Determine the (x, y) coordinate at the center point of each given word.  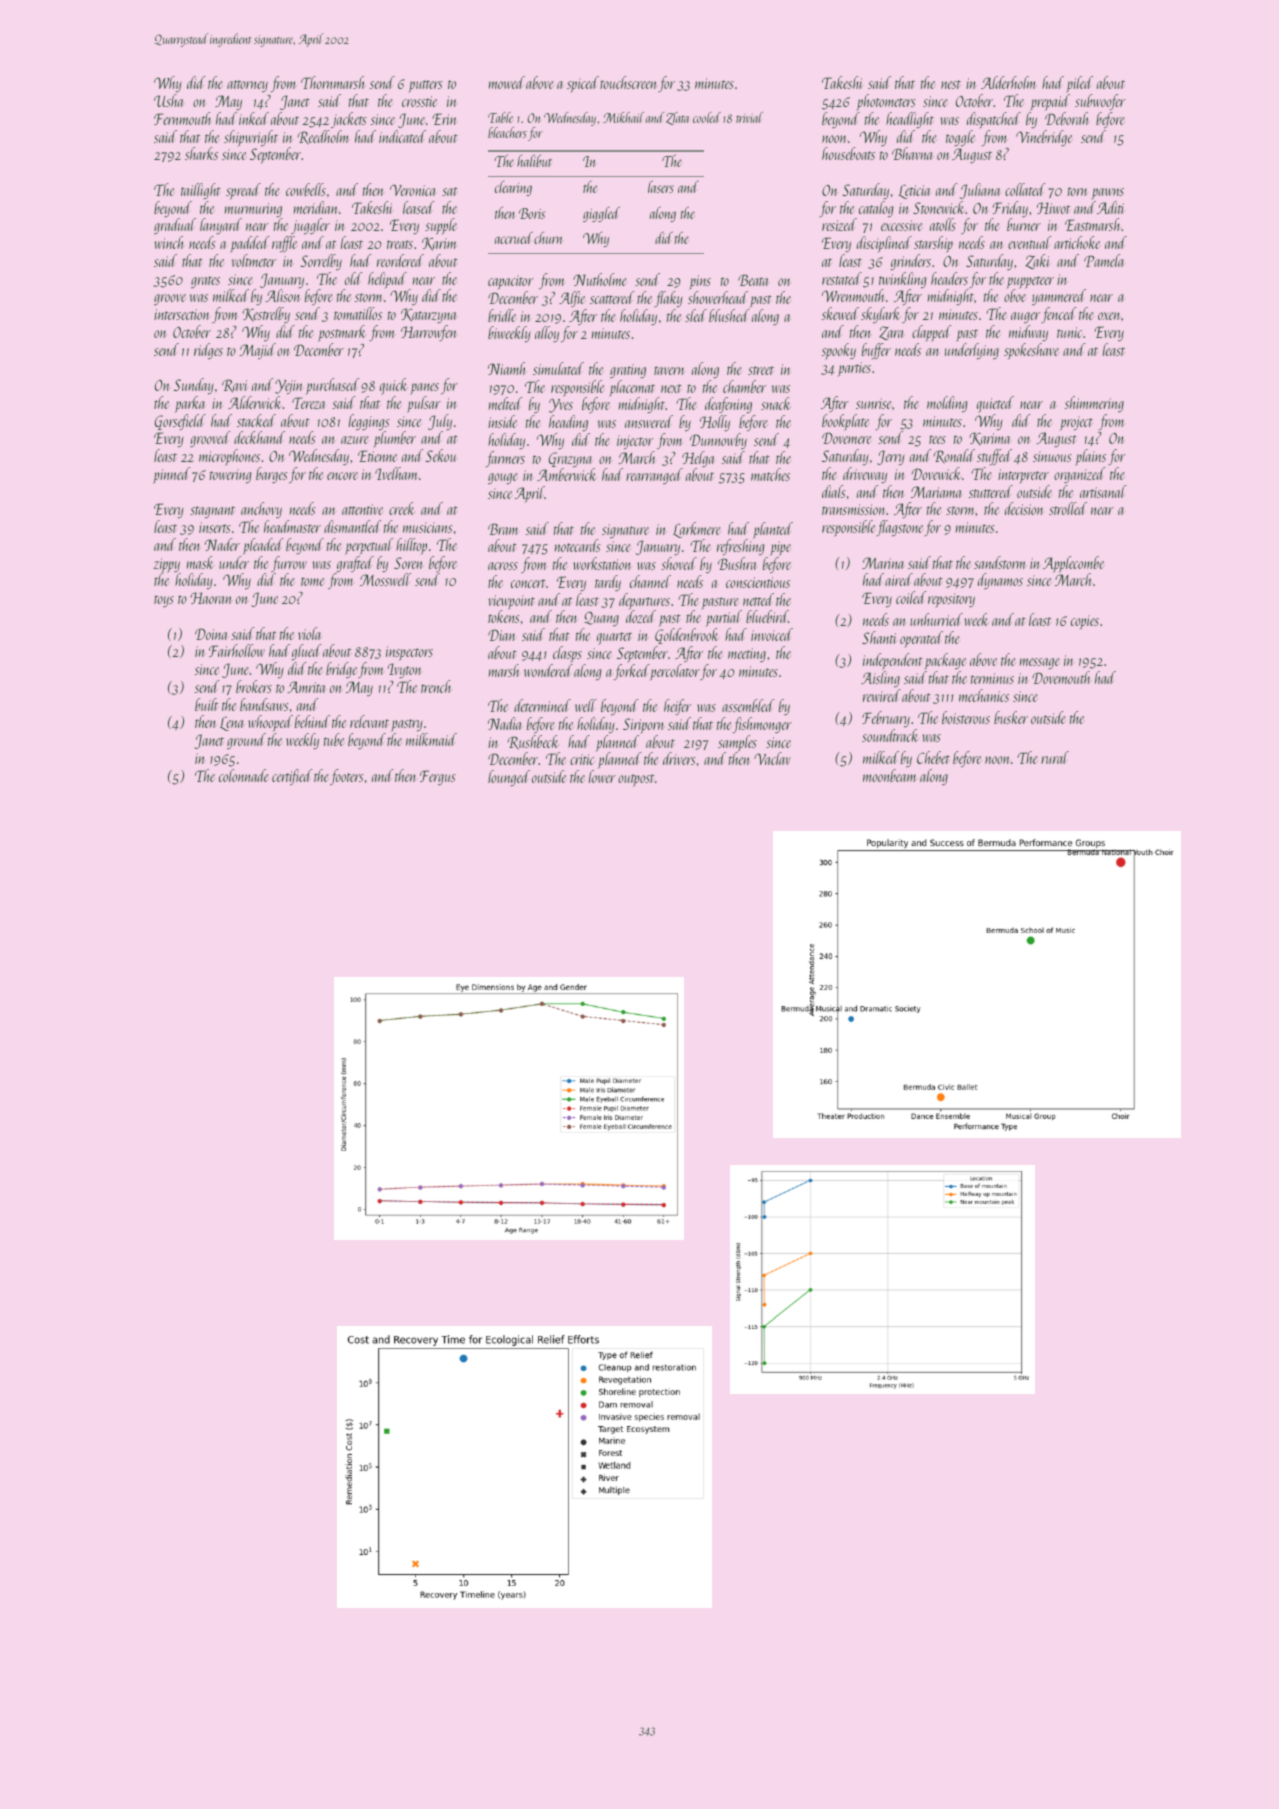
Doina (211, 634)
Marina (883, 563)
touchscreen (629, 82)
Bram (503, 529)
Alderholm (1008, 82)
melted (505, 403)
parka (190, 404)
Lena (231, 723)
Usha (169, 100)
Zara (891, 333)
